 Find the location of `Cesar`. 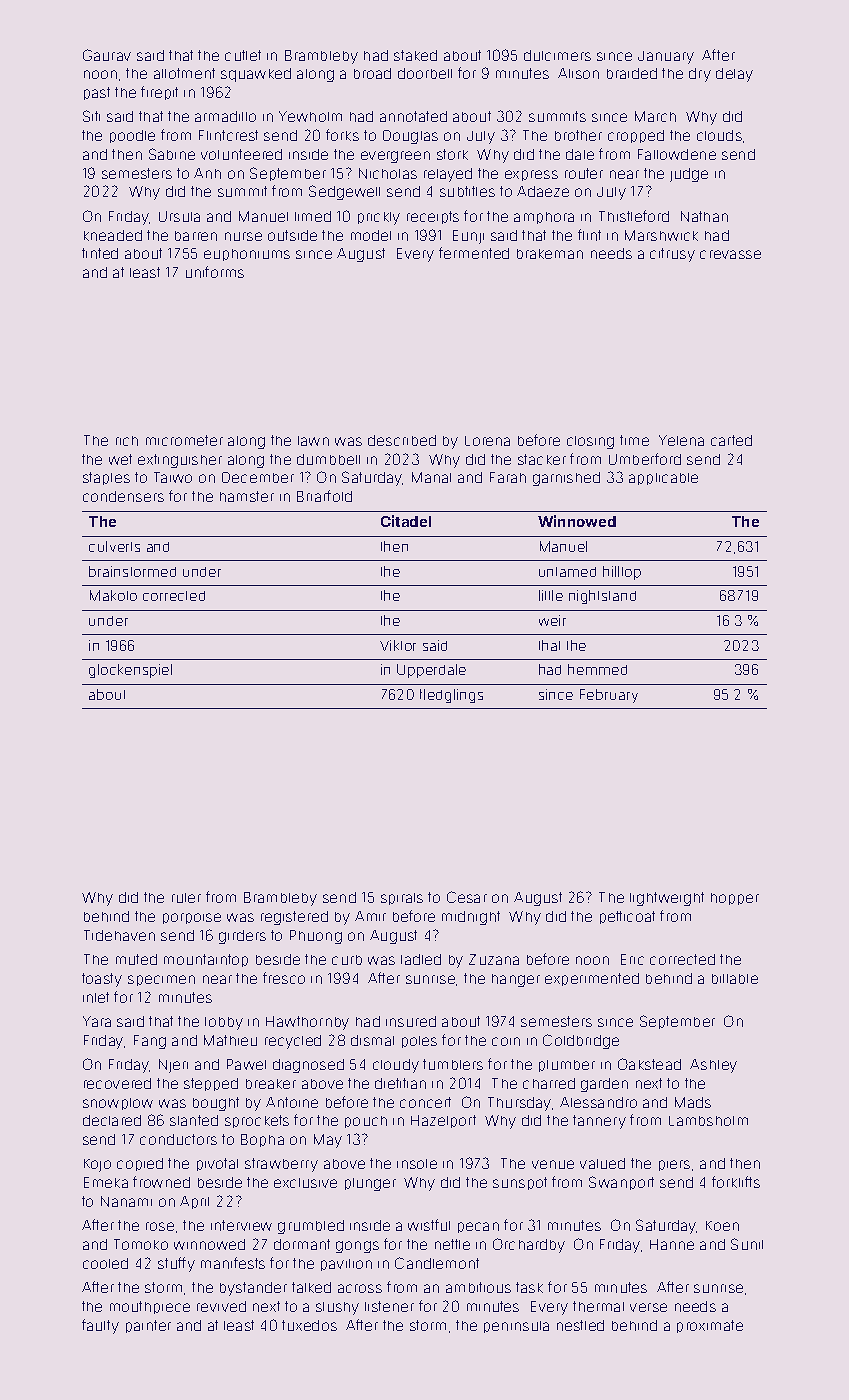

Cesar is located at coordinates (467, 897).
